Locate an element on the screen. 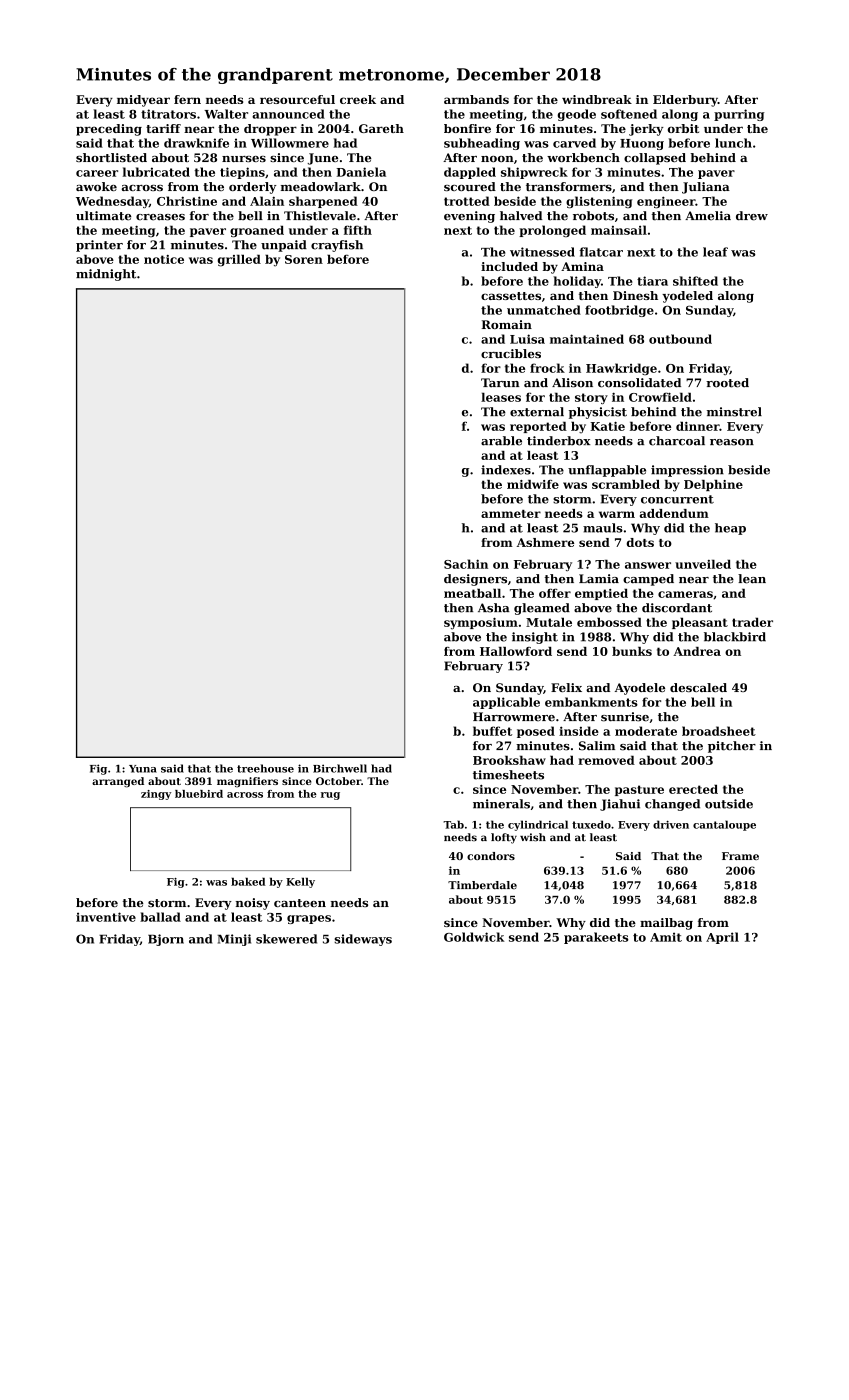  midyear is located at coordinates (143, 101).
